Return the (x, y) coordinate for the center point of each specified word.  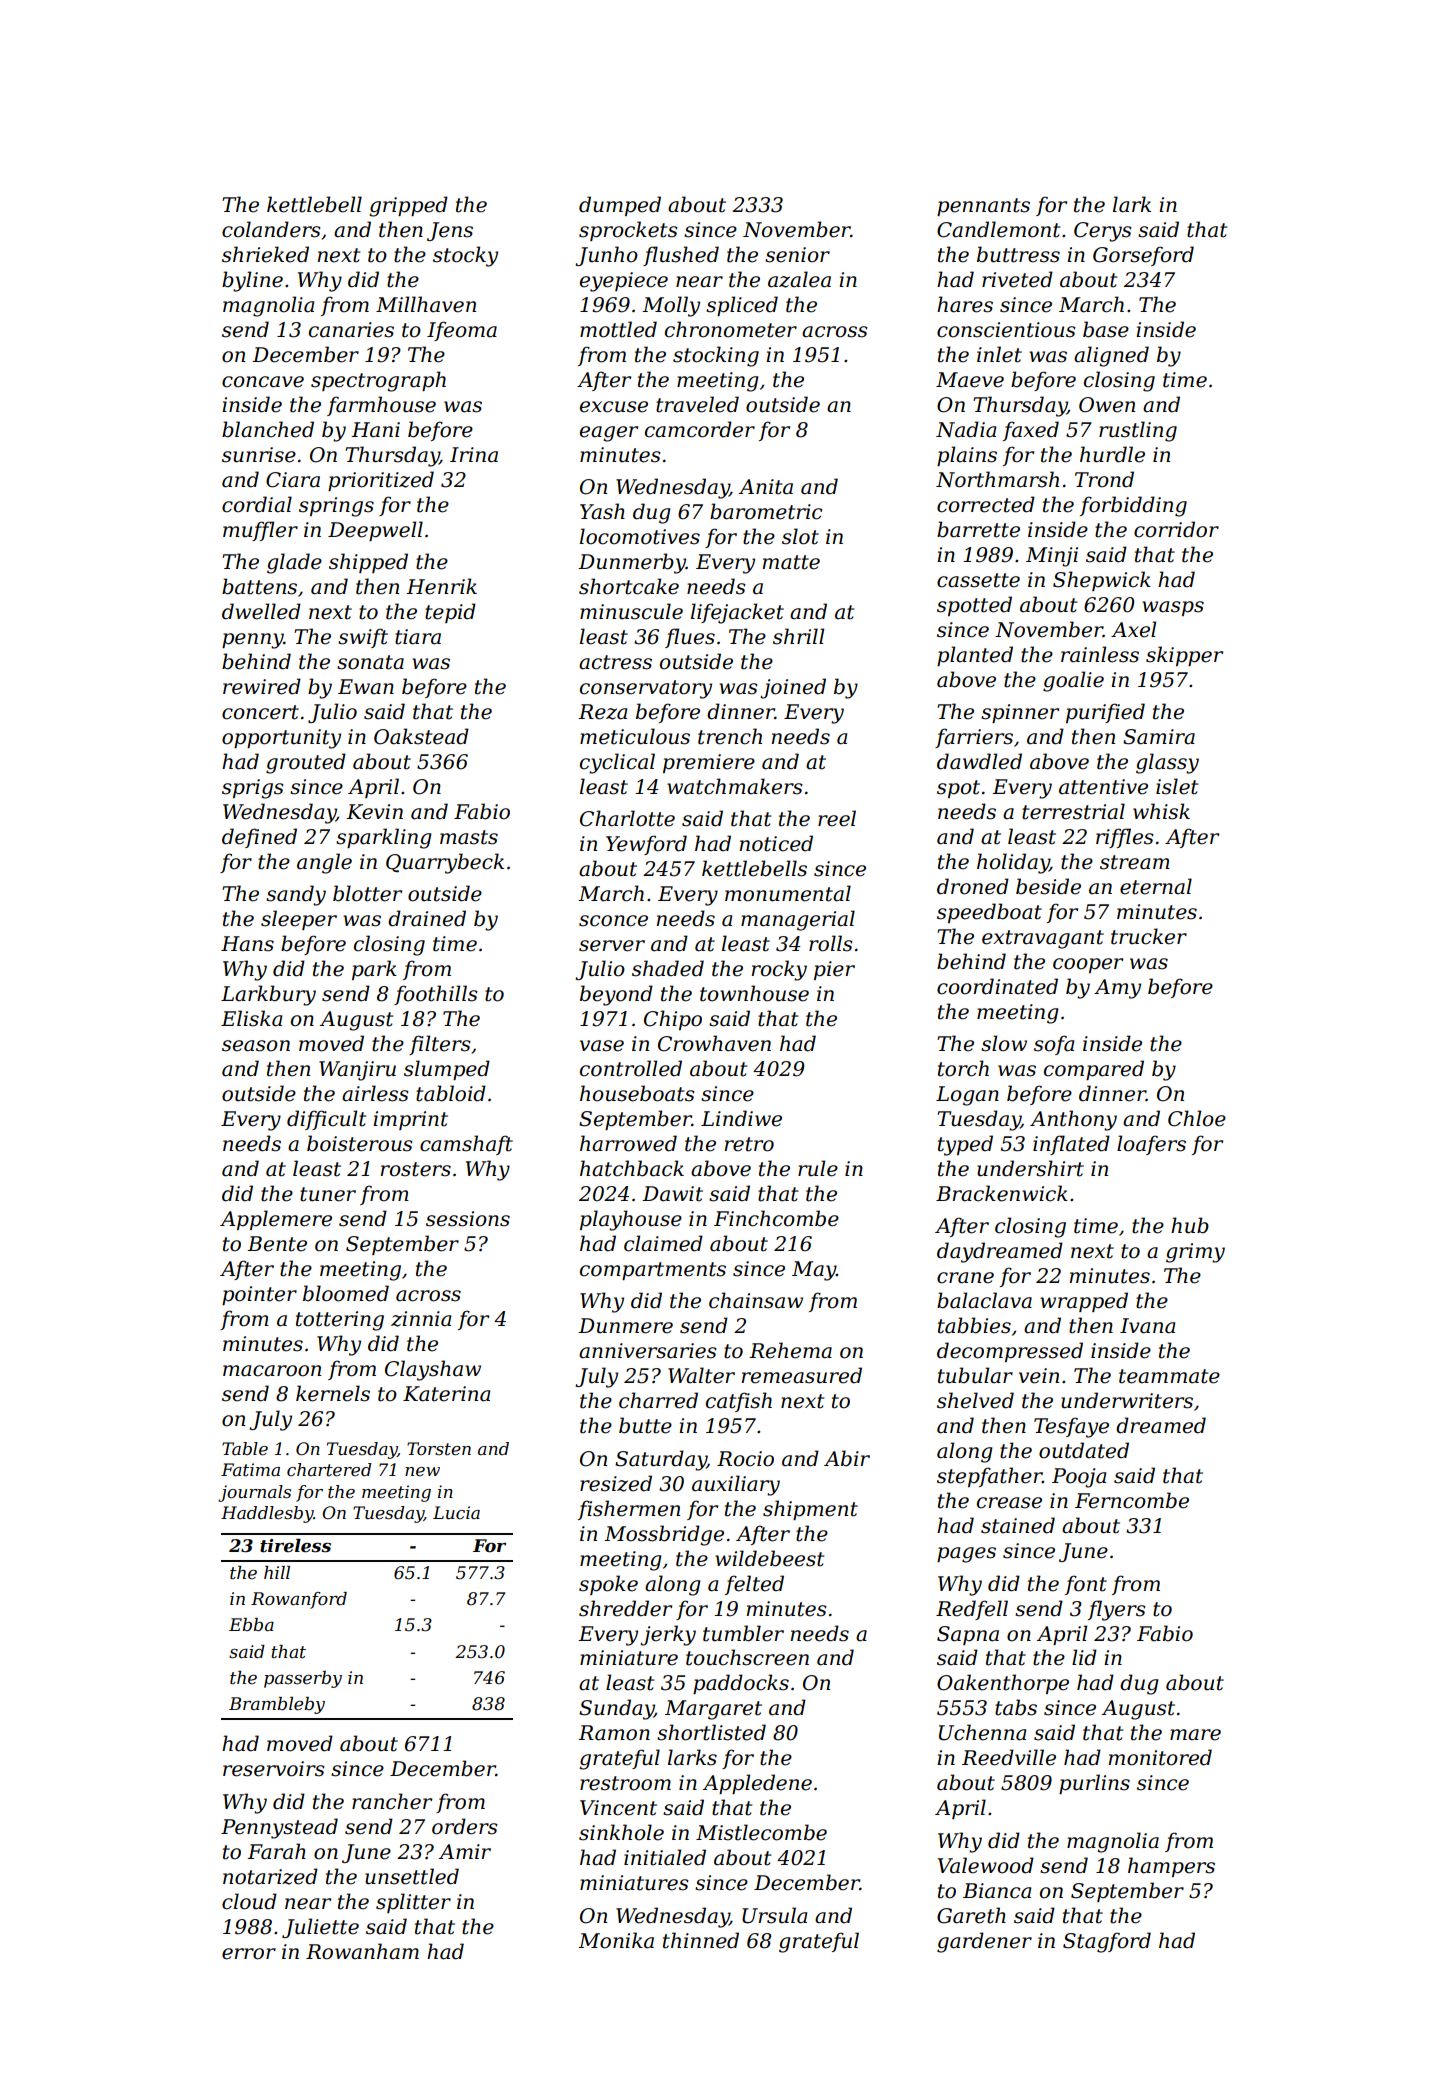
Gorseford (1143, 256)
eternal (1156, 886)
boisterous (360, 1143)
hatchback (632, 1168)
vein (1039, 1376)
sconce (613, 921)
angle (324, 863)
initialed (665, 1857)
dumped (620, 206)
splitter (413, 1903)
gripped (408, 206)
